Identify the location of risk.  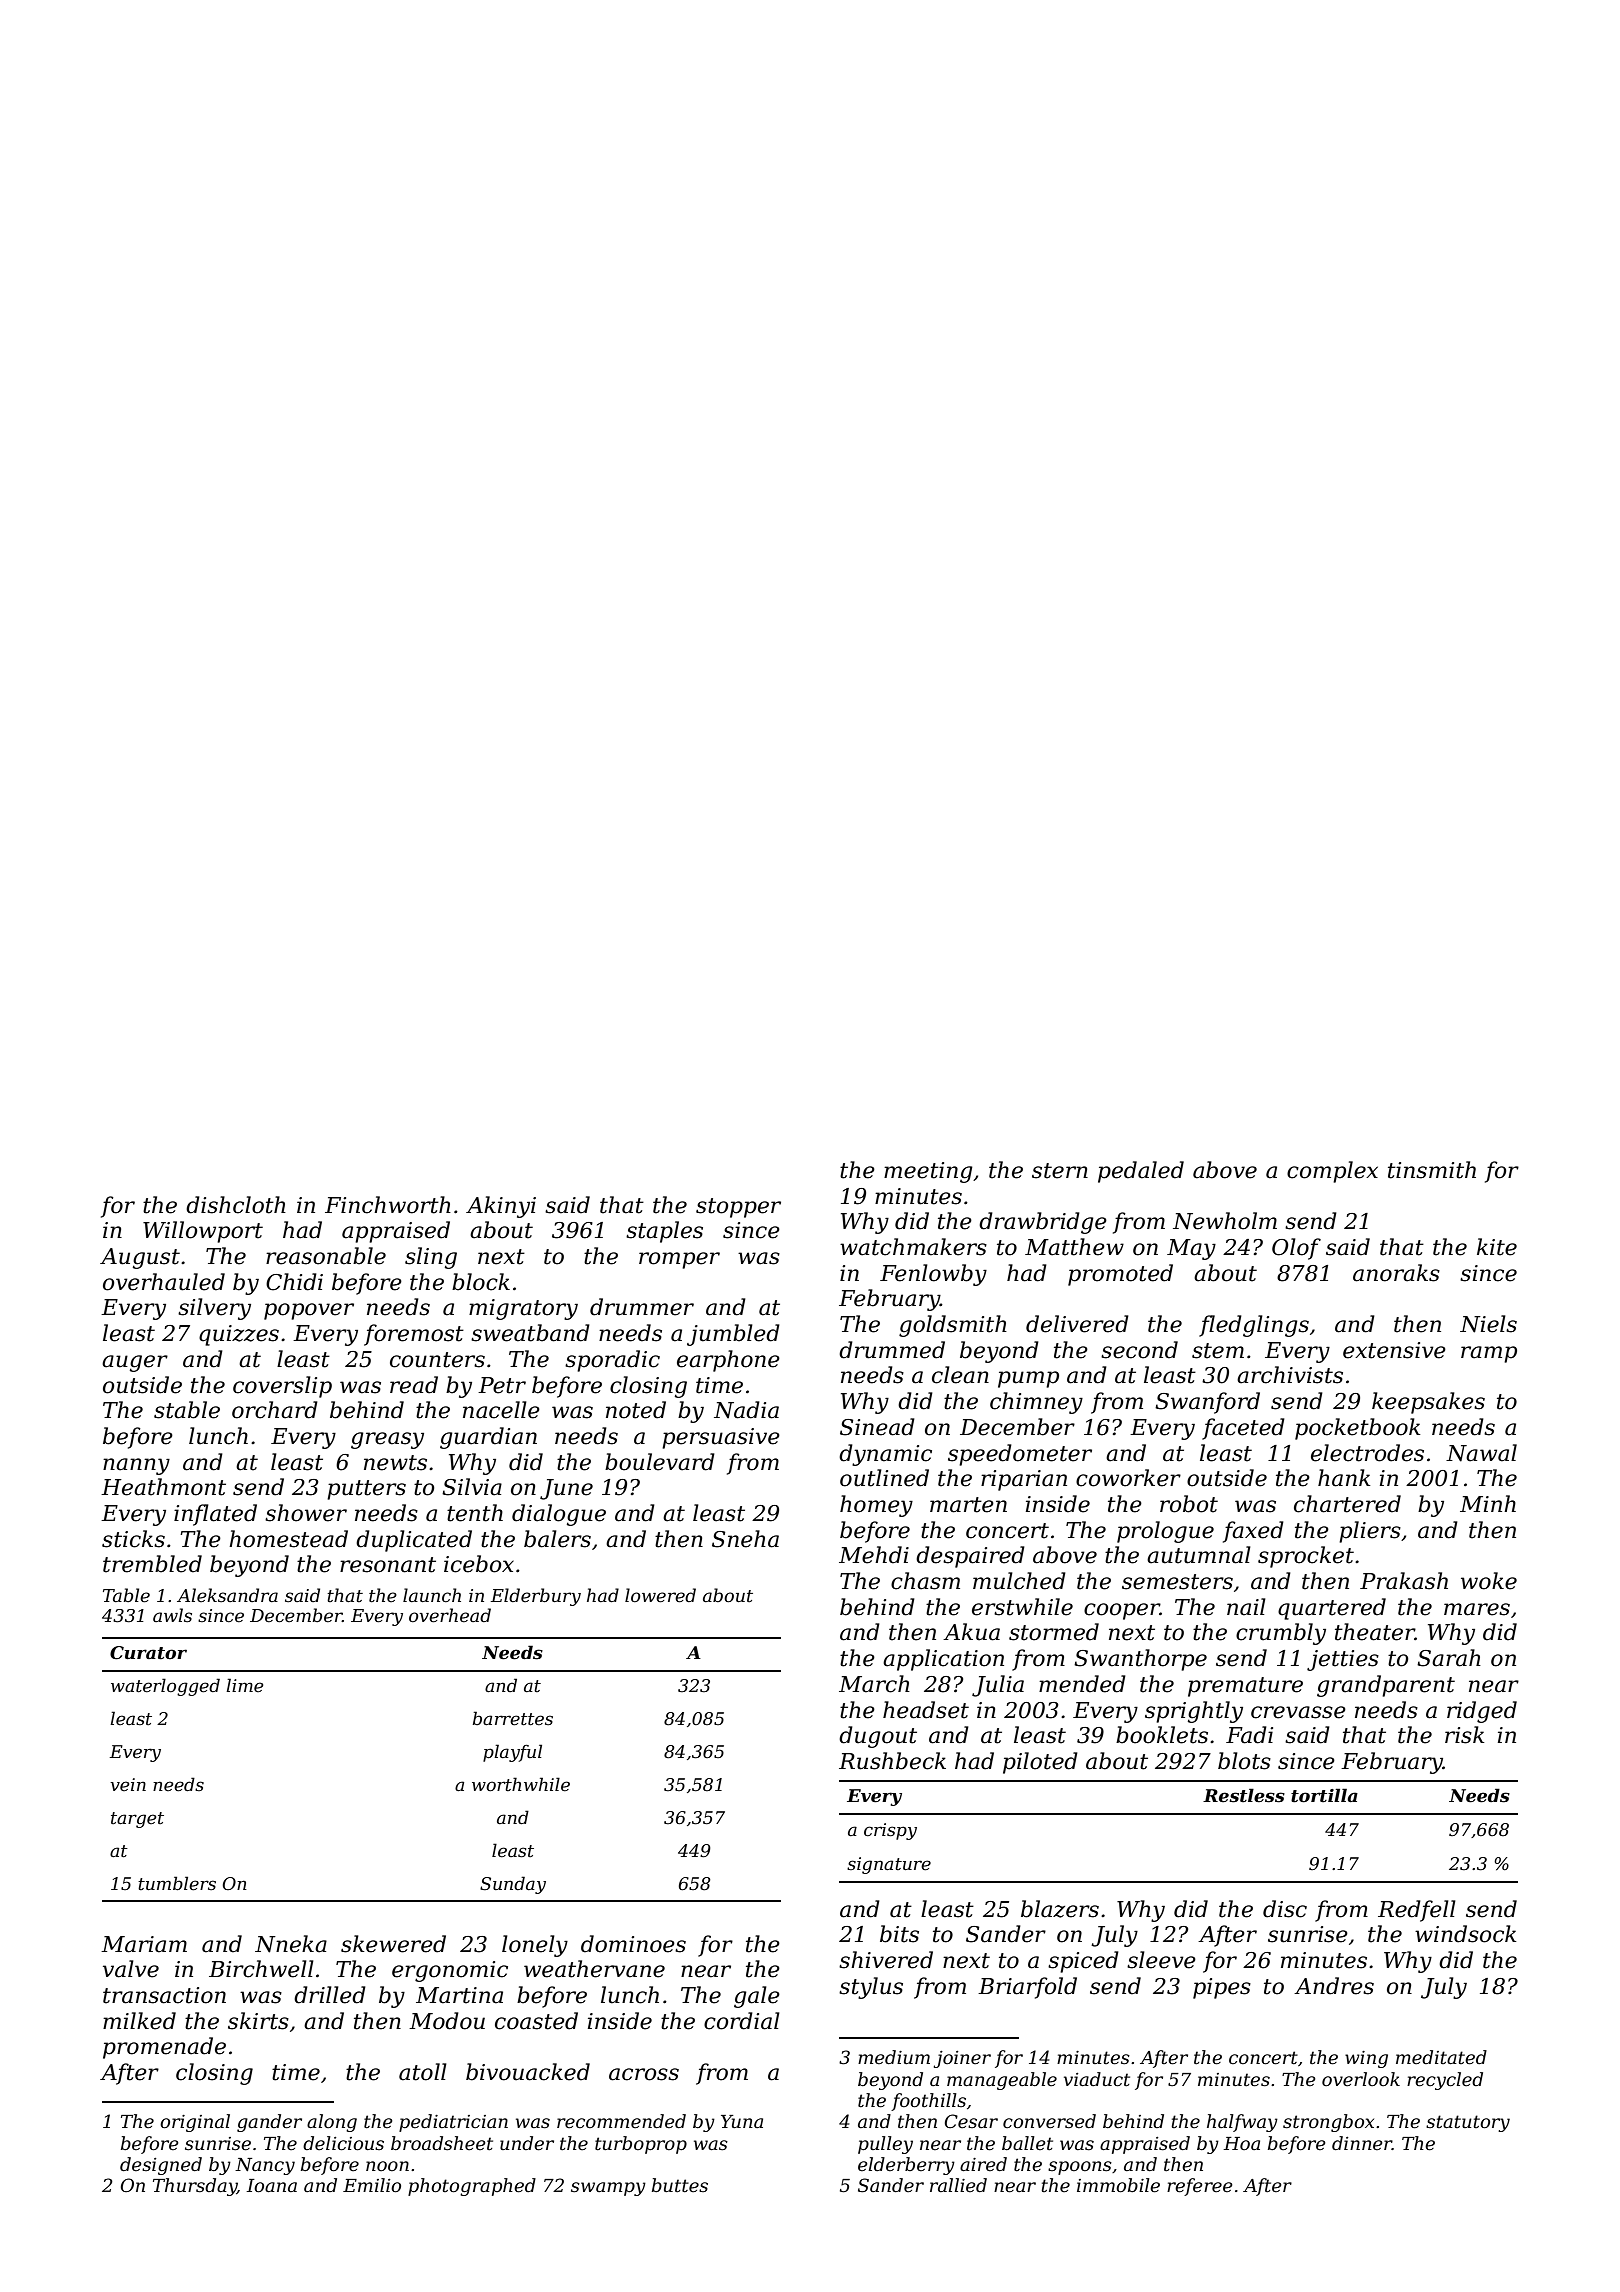
(1465, 1735).
